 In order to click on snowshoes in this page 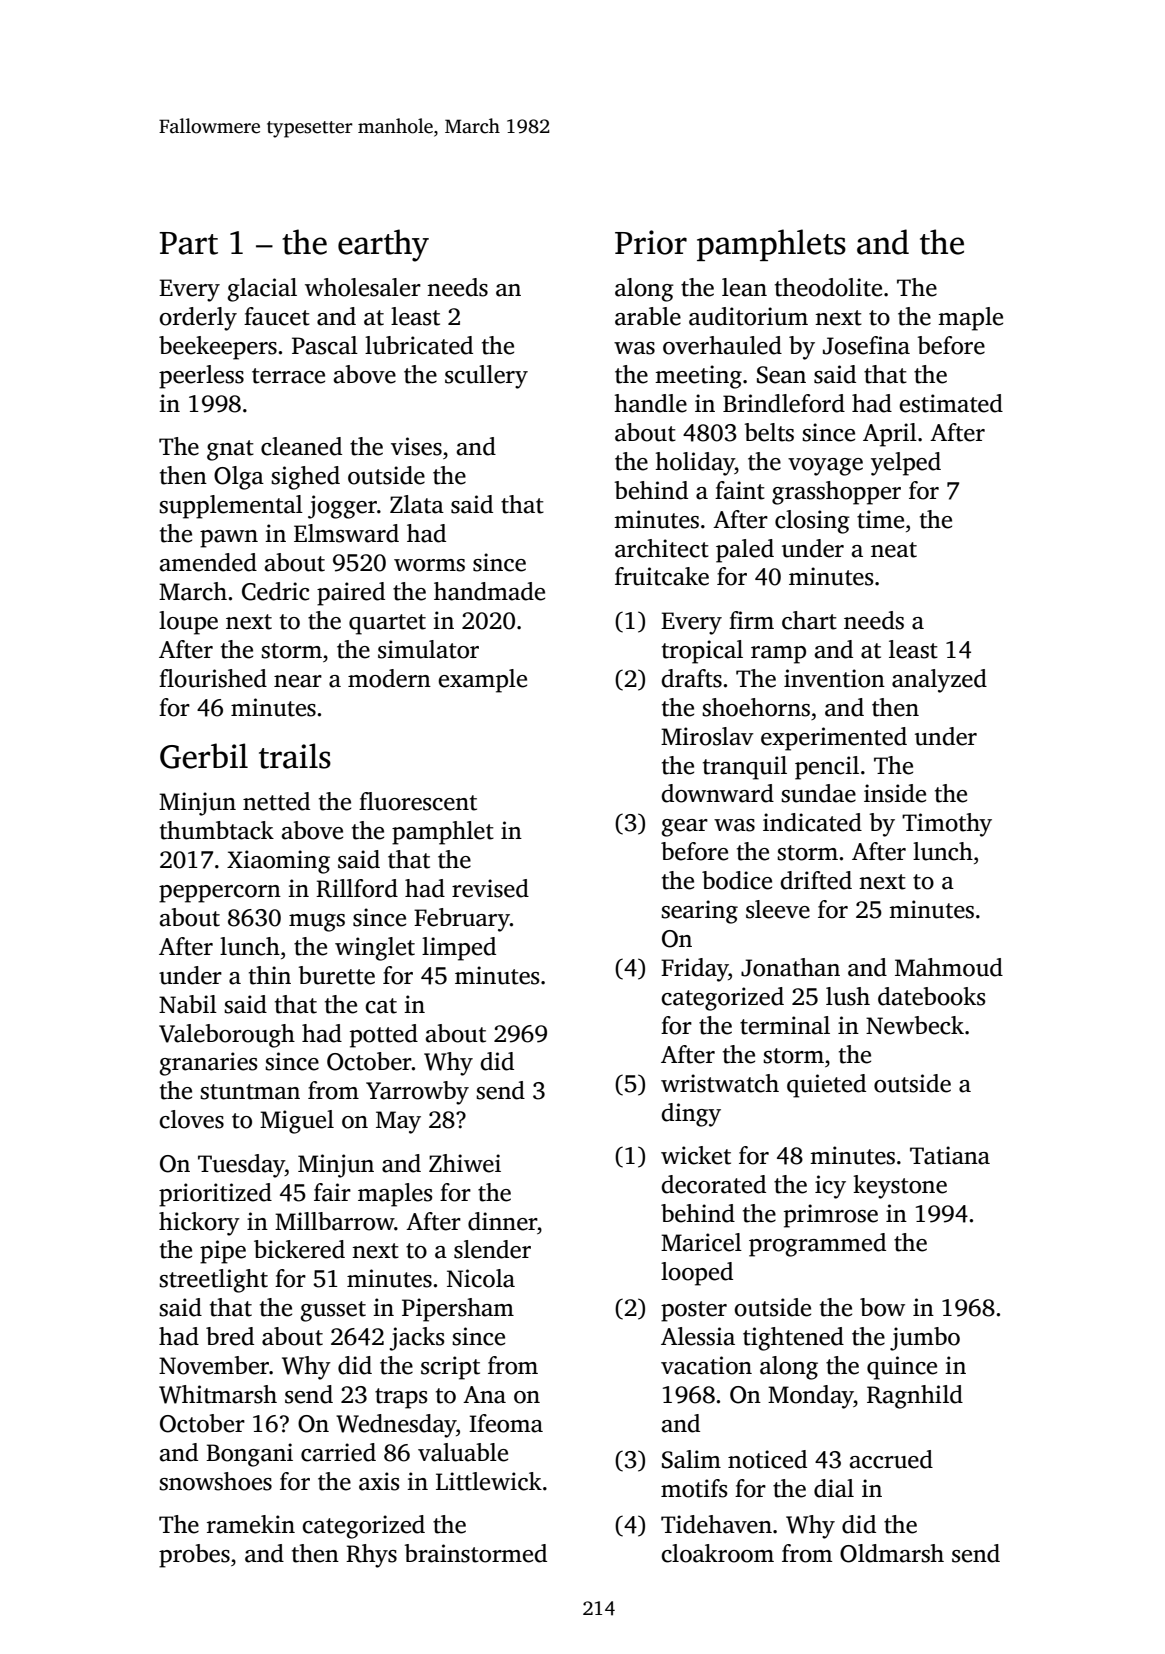, I will do `click(215, 1481)`.
